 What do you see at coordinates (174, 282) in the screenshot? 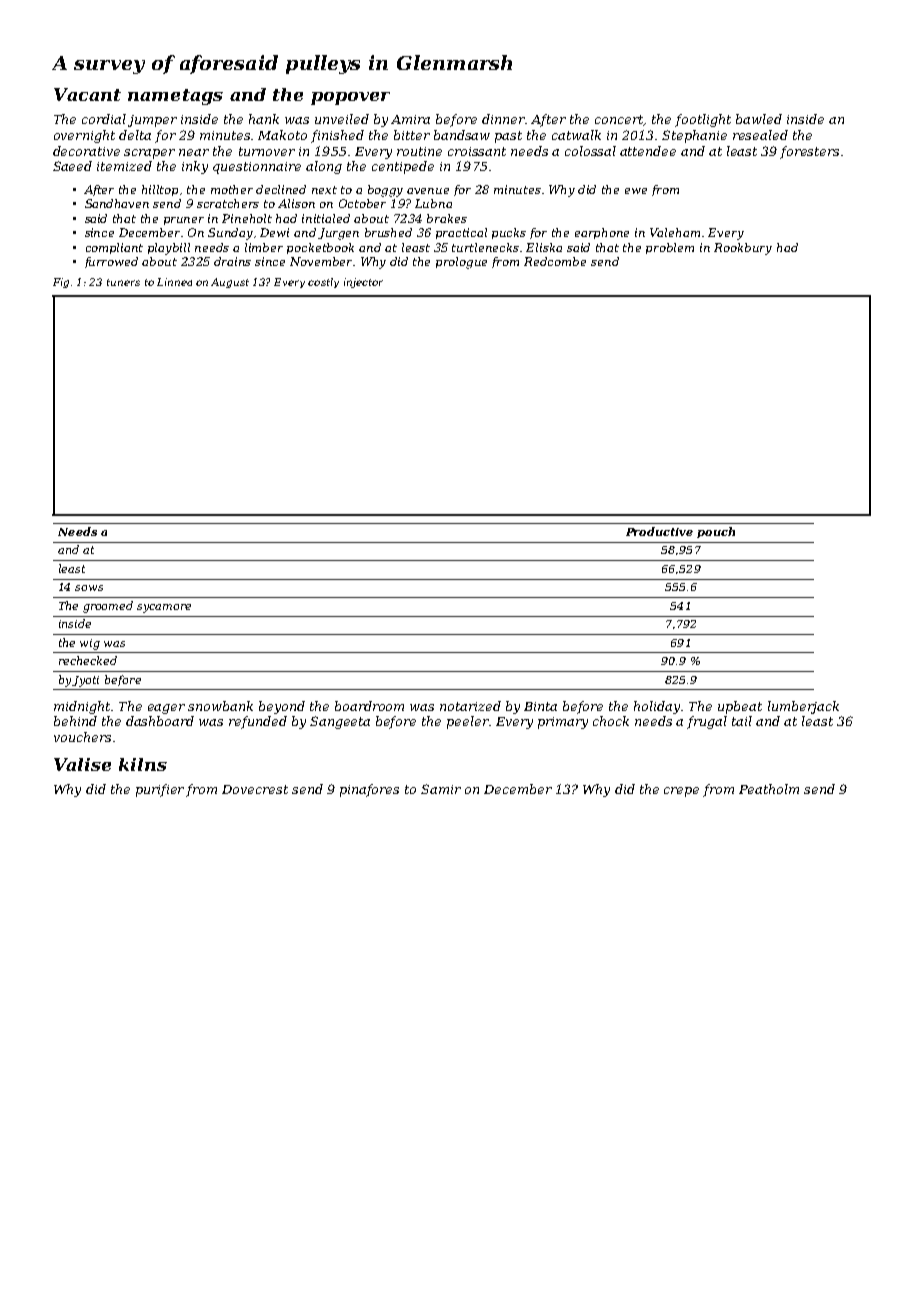
I see `Linnea` at bounding box center [174, 282].
